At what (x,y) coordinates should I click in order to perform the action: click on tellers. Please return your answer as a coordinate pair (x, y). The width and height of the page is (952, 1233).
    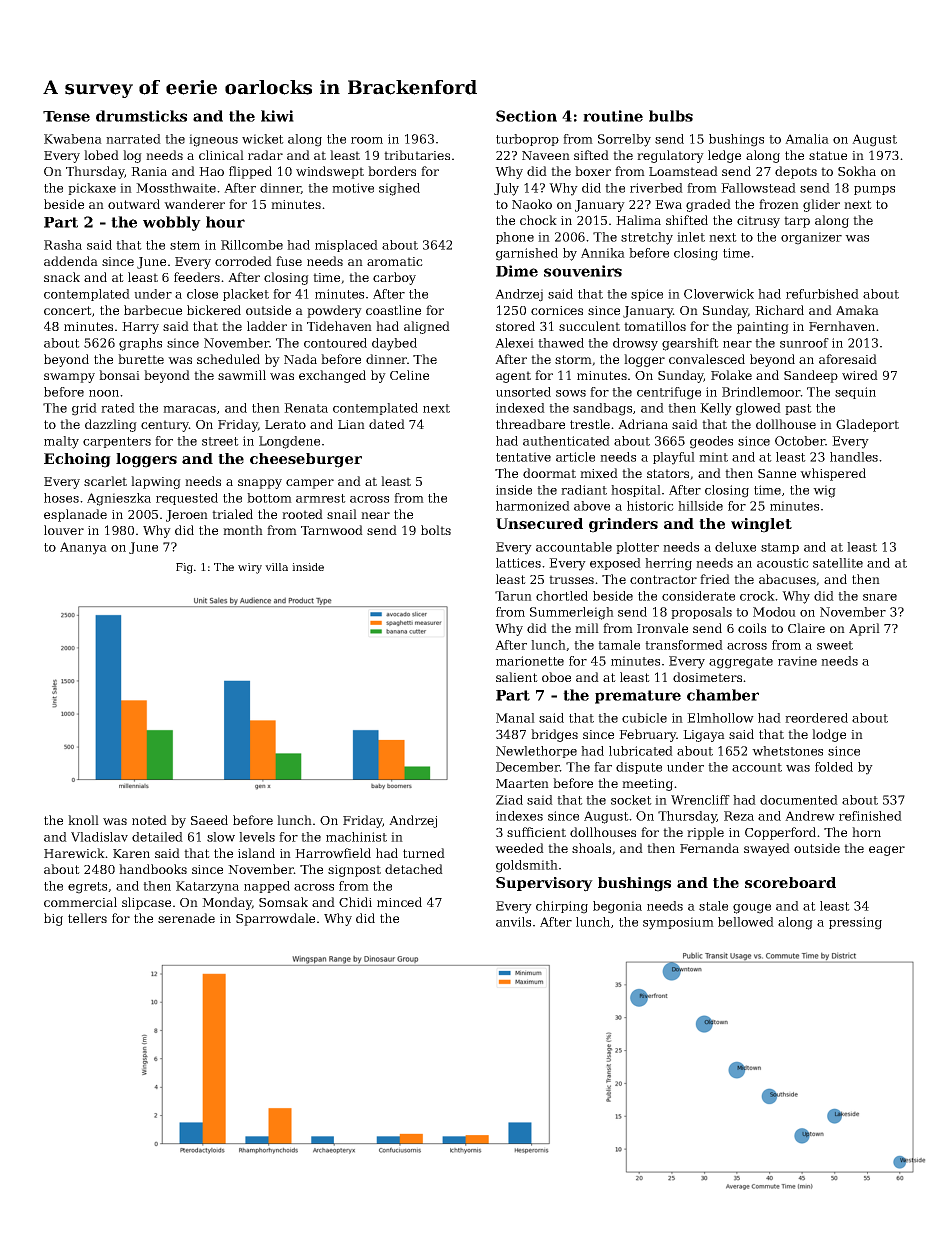
    Looking at the image, I should click on (87, 918).
